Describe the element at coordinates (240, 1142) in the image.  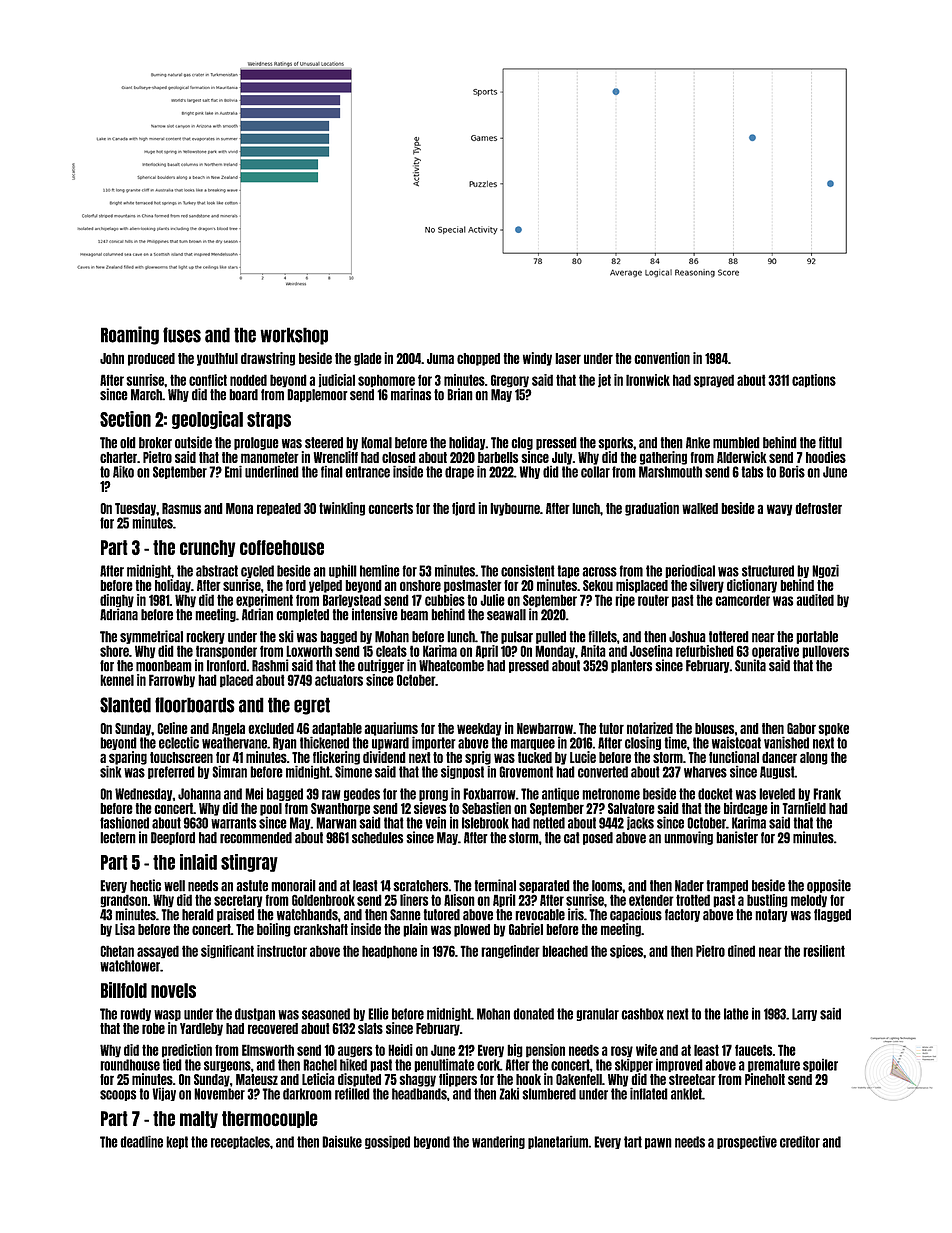
I see `receptacles` at that location.
